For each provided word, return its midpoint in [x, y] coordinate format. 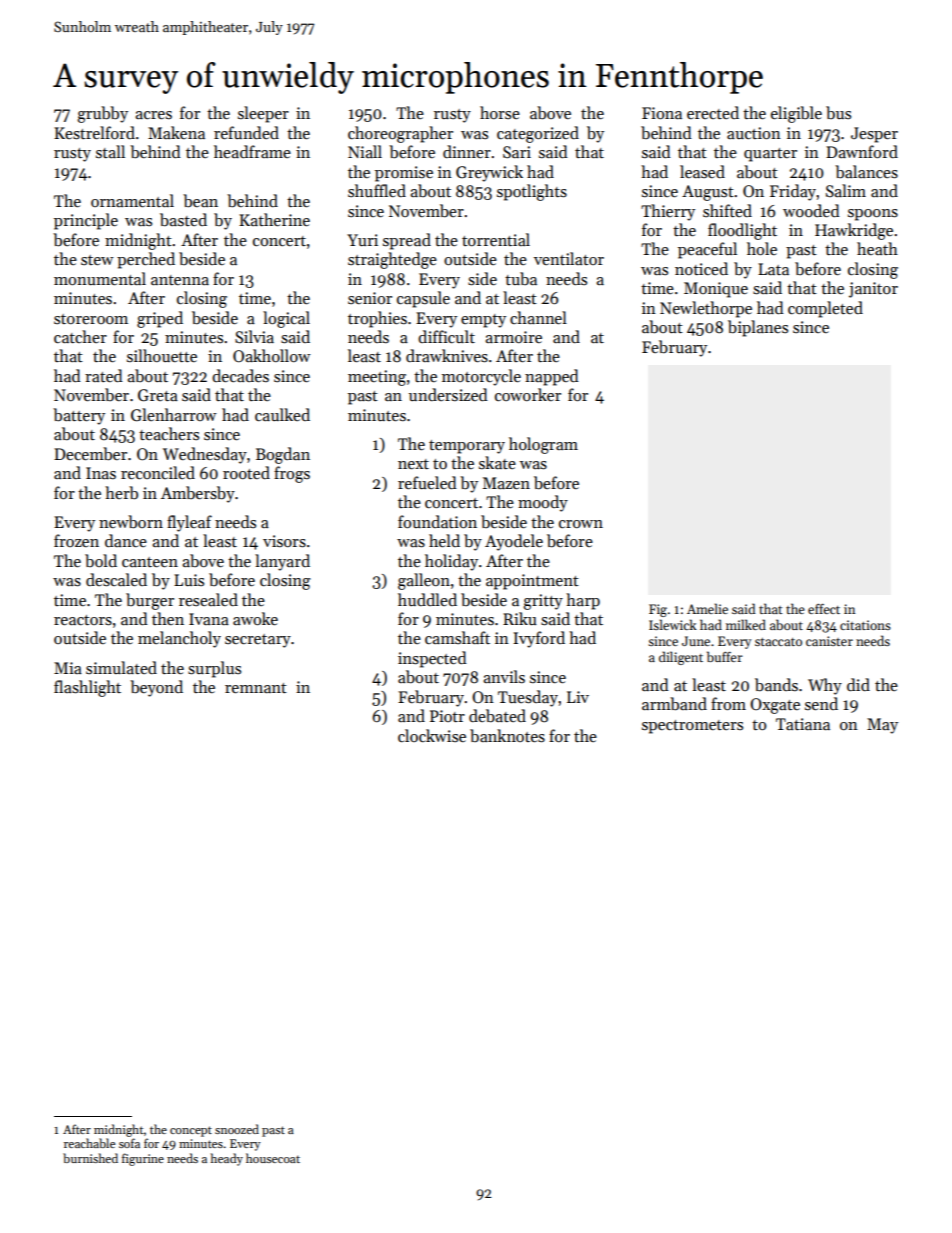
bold [101, 560]
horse [500, 112]
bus [838, 112]
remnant [256, 688]
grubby [102, 114]
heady [227, 1159]
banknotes [507, 736]
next [413, 464]
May [882, 726]
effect [824, 609]
